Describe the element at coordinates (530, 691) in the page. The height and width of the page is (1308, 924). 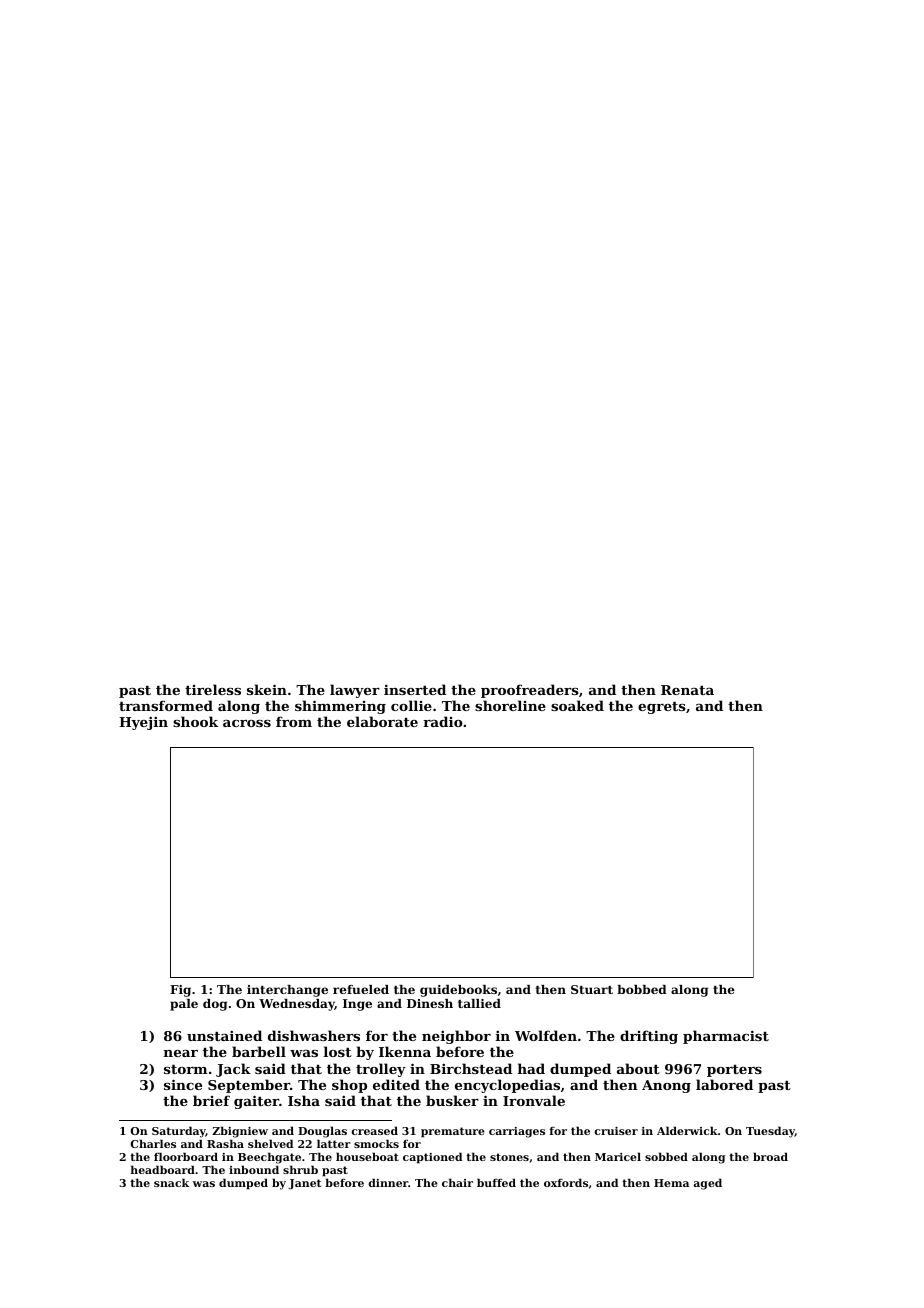
I see `proofreaders` at that location.
